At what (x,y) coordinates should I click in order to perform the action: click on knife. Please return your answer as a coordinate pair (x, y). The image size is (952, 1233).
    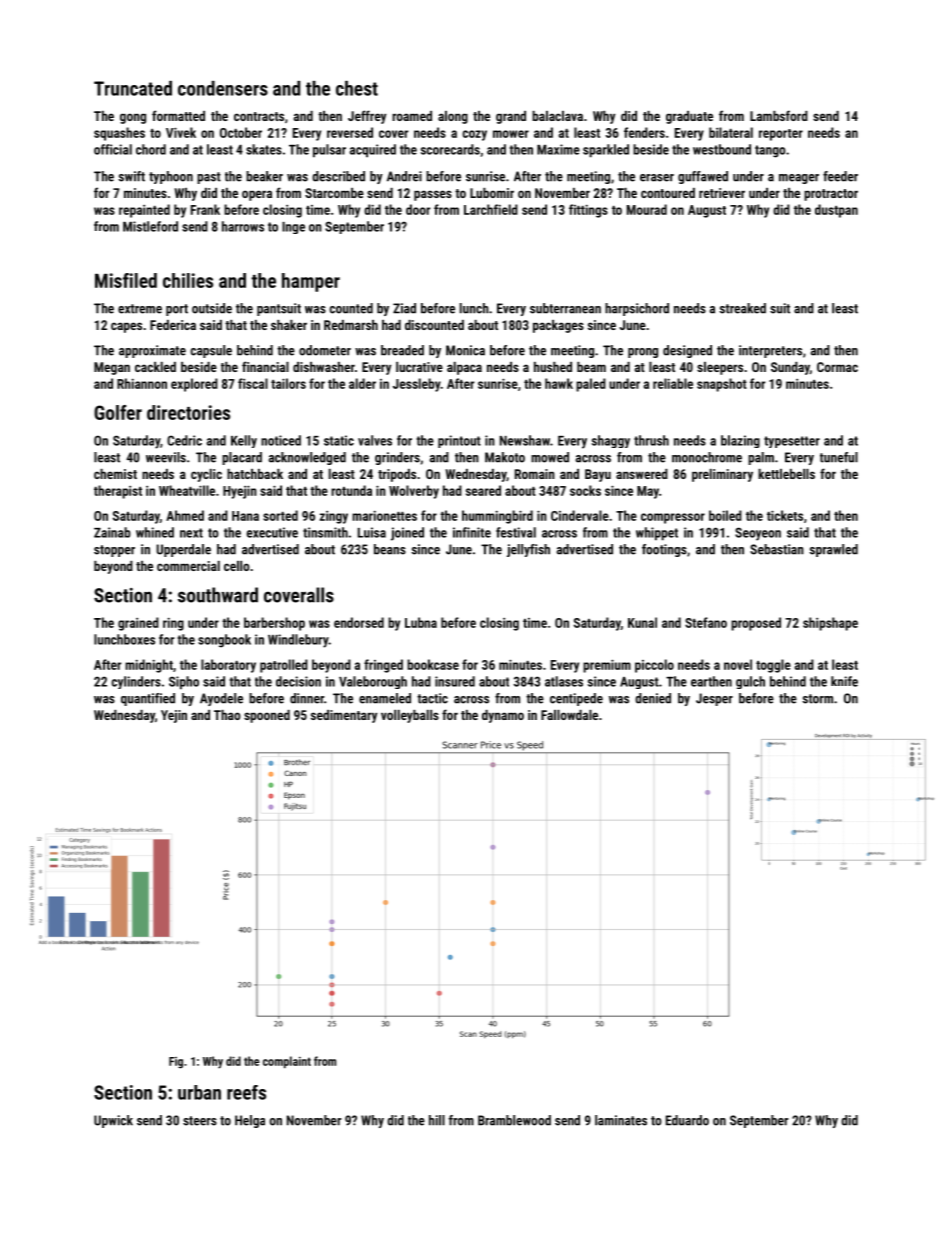
    Looking at the image, I should click on (844, 681).
